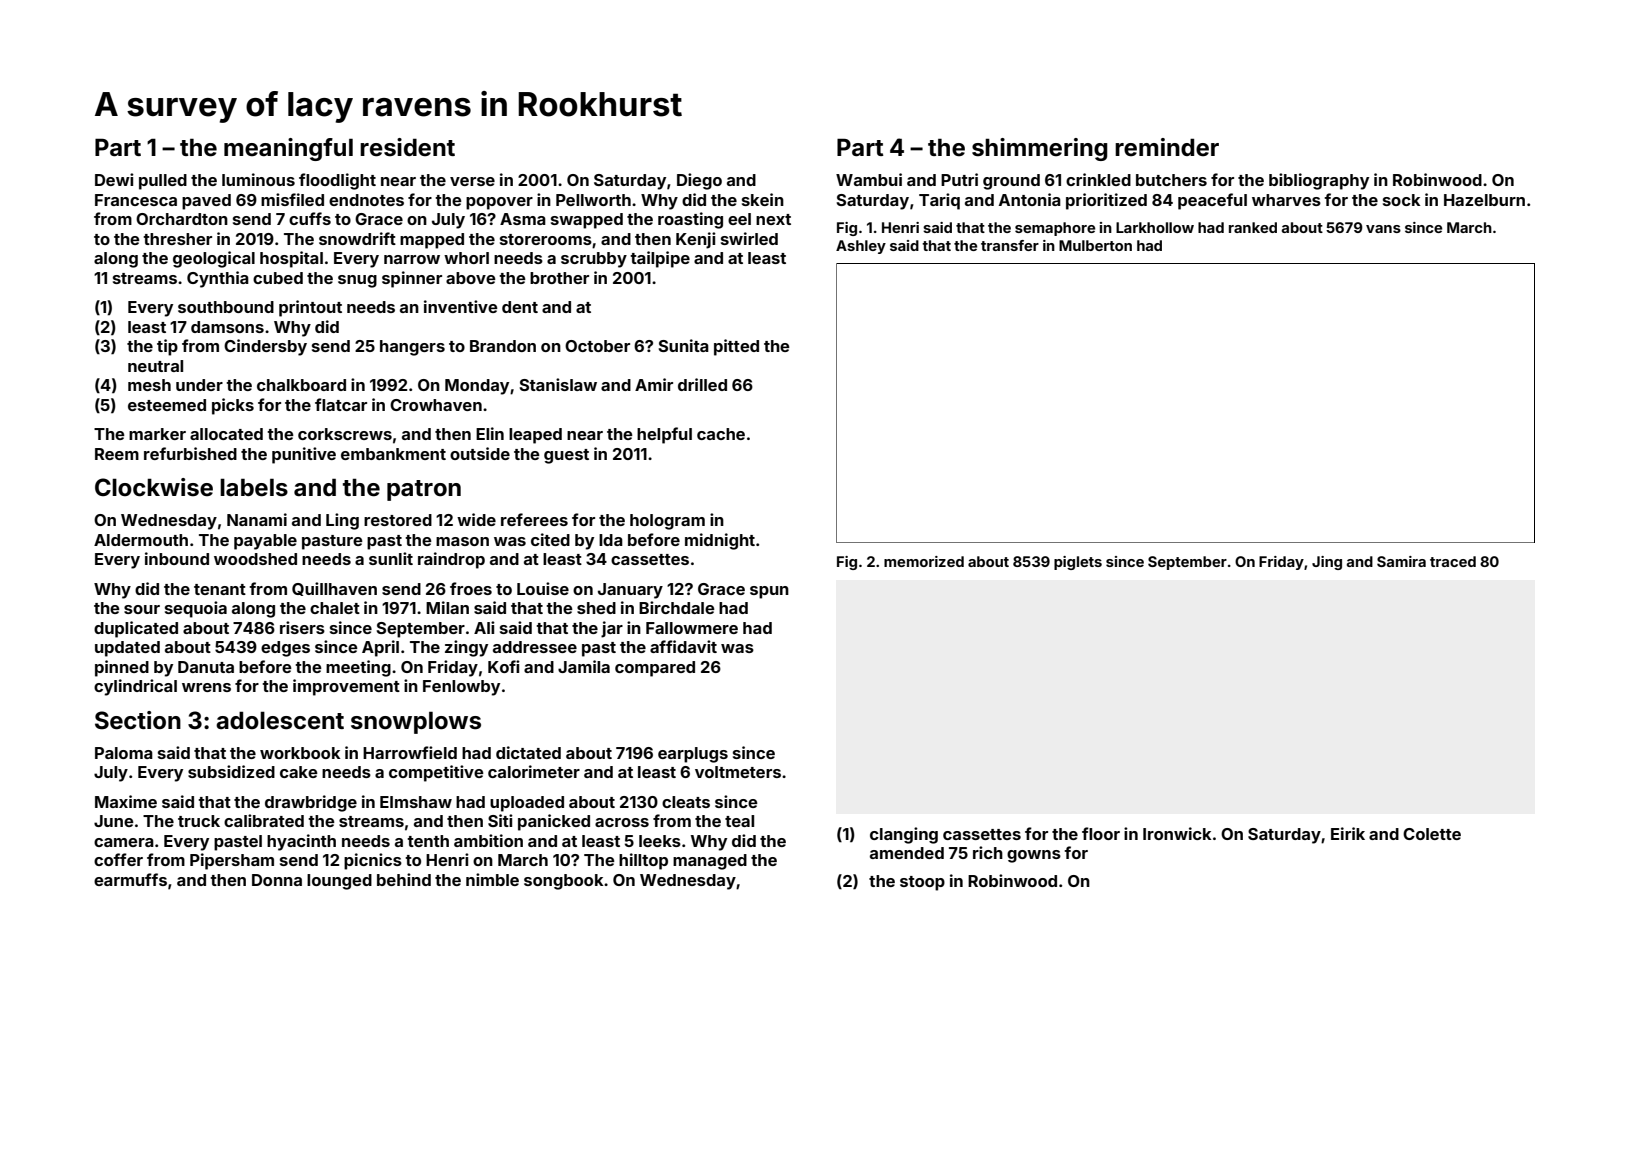  I want to click on Maxime, so click(126, 801).
